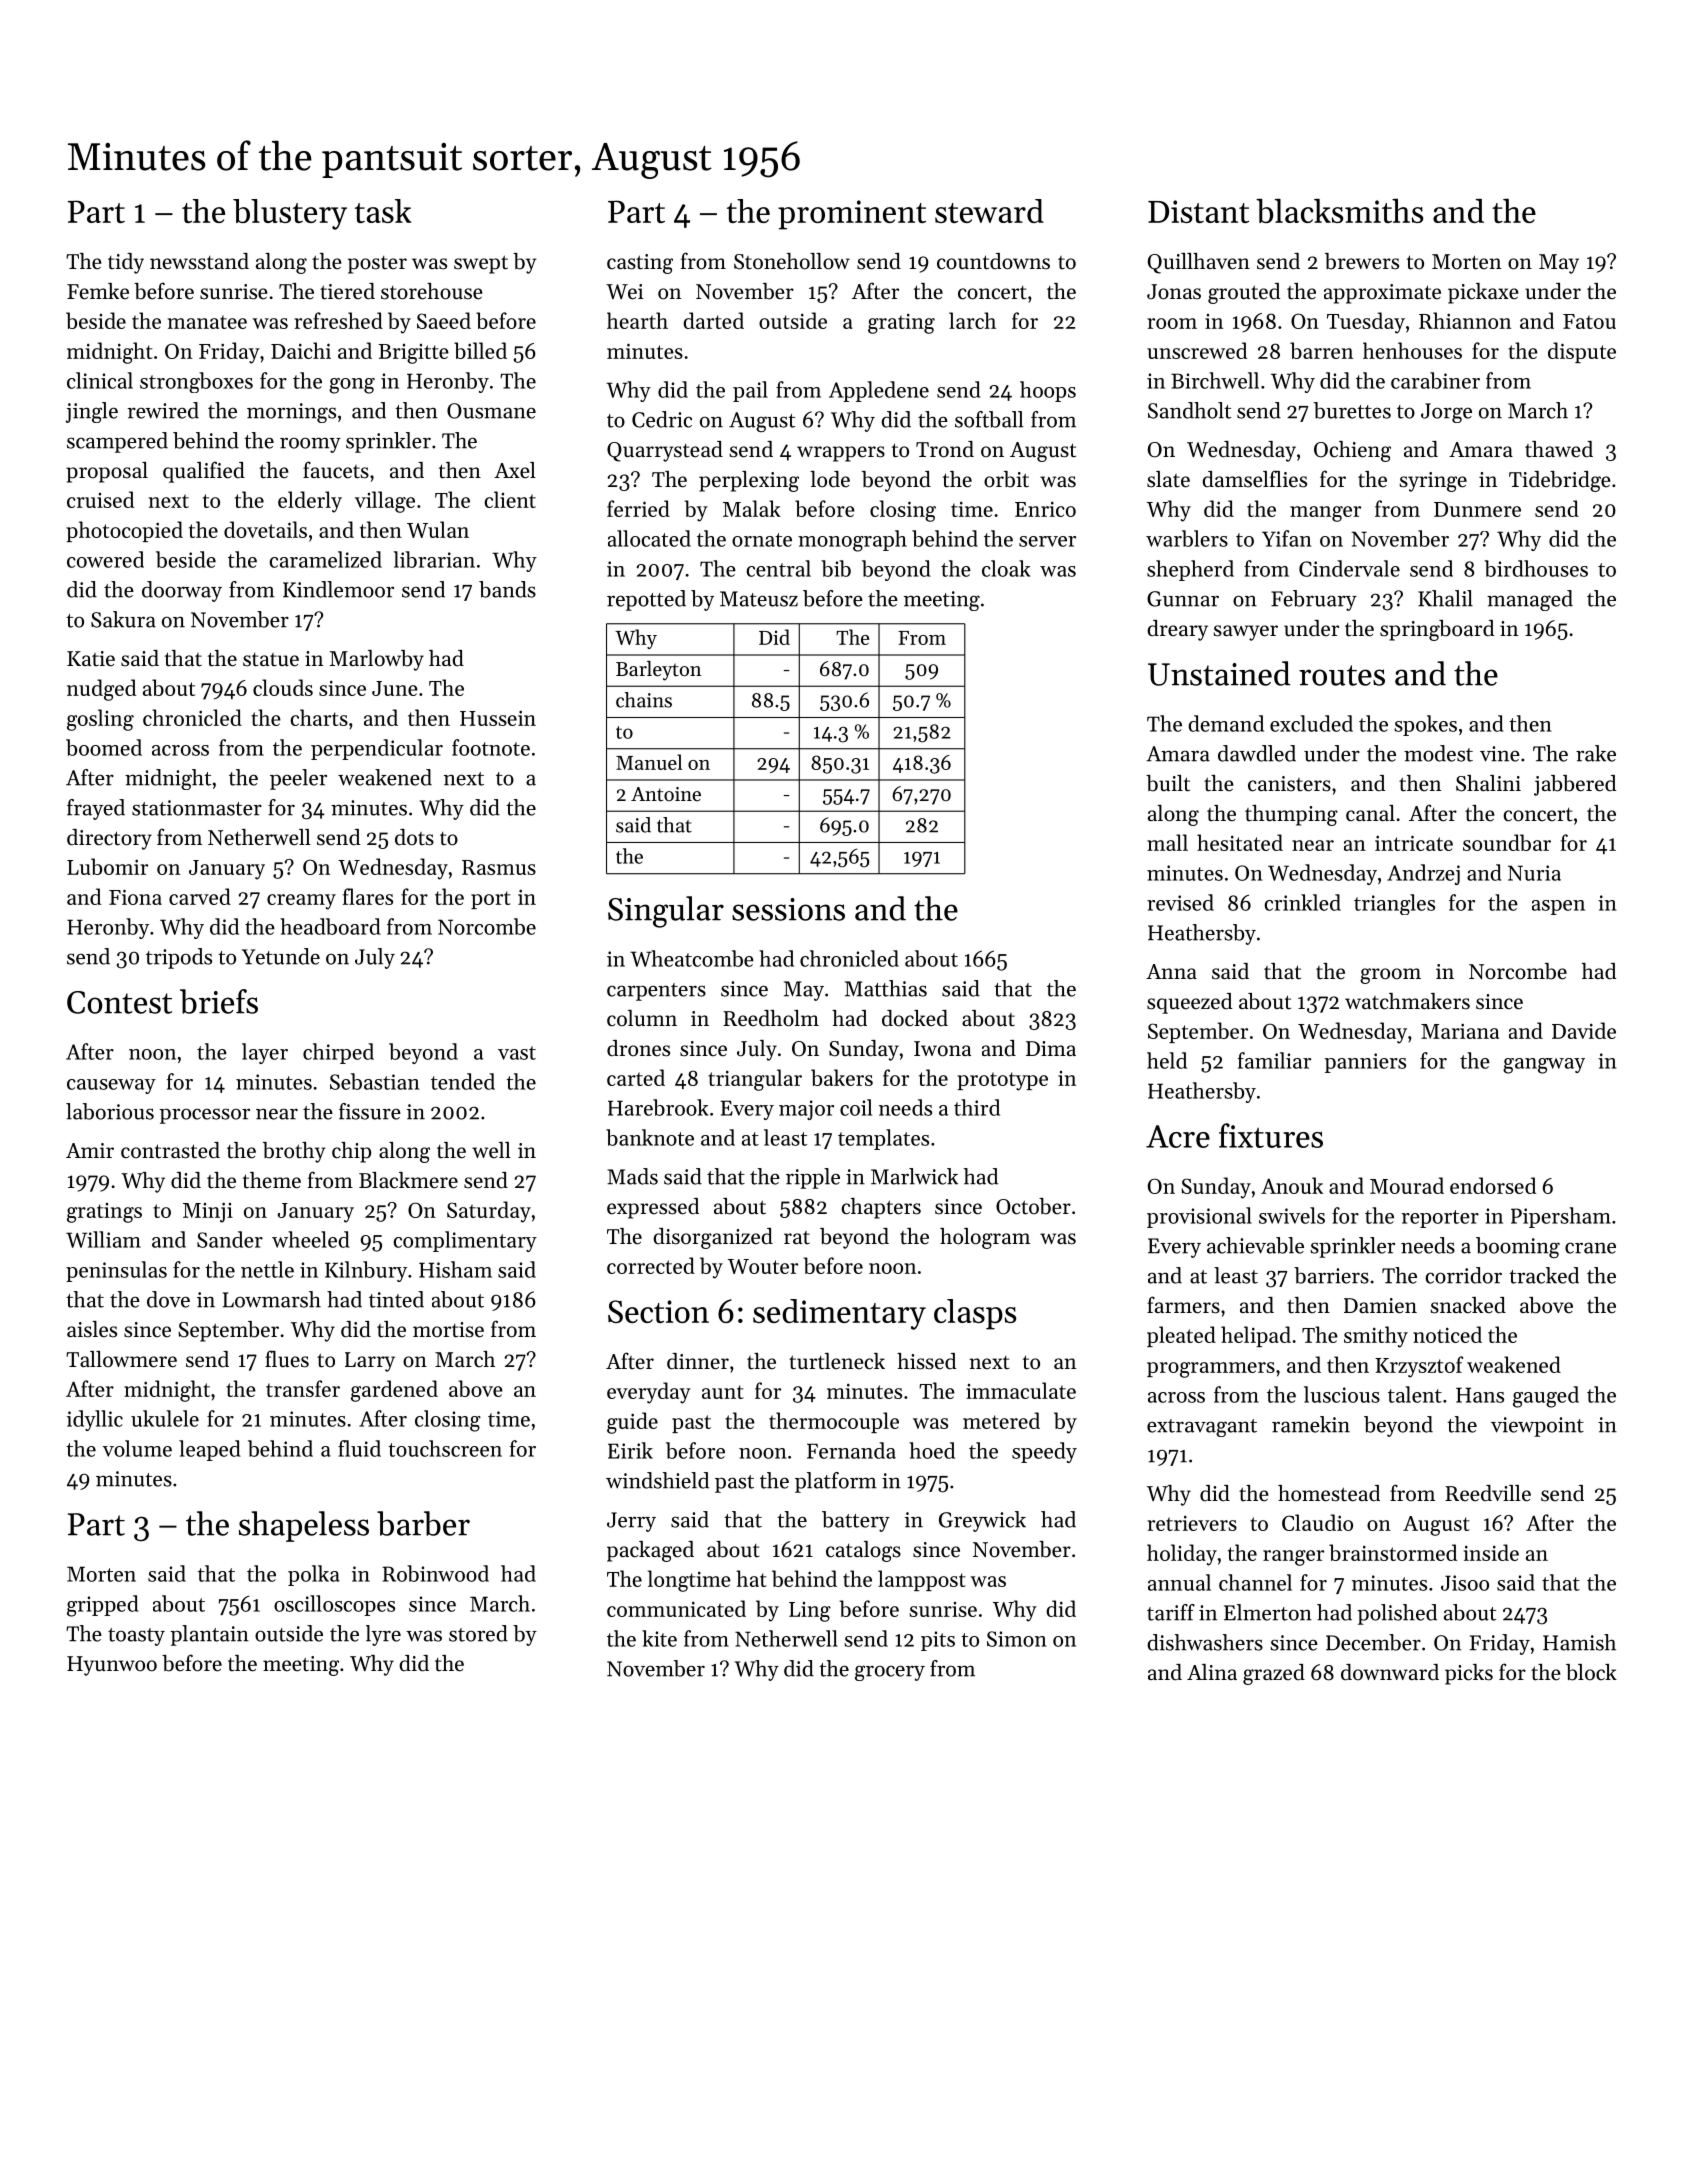 Image resolution: width=1683 pixels, height=2178 pixels. Describe the element at coordinates (852, 215) in the image. I see `prominent` at that location.
